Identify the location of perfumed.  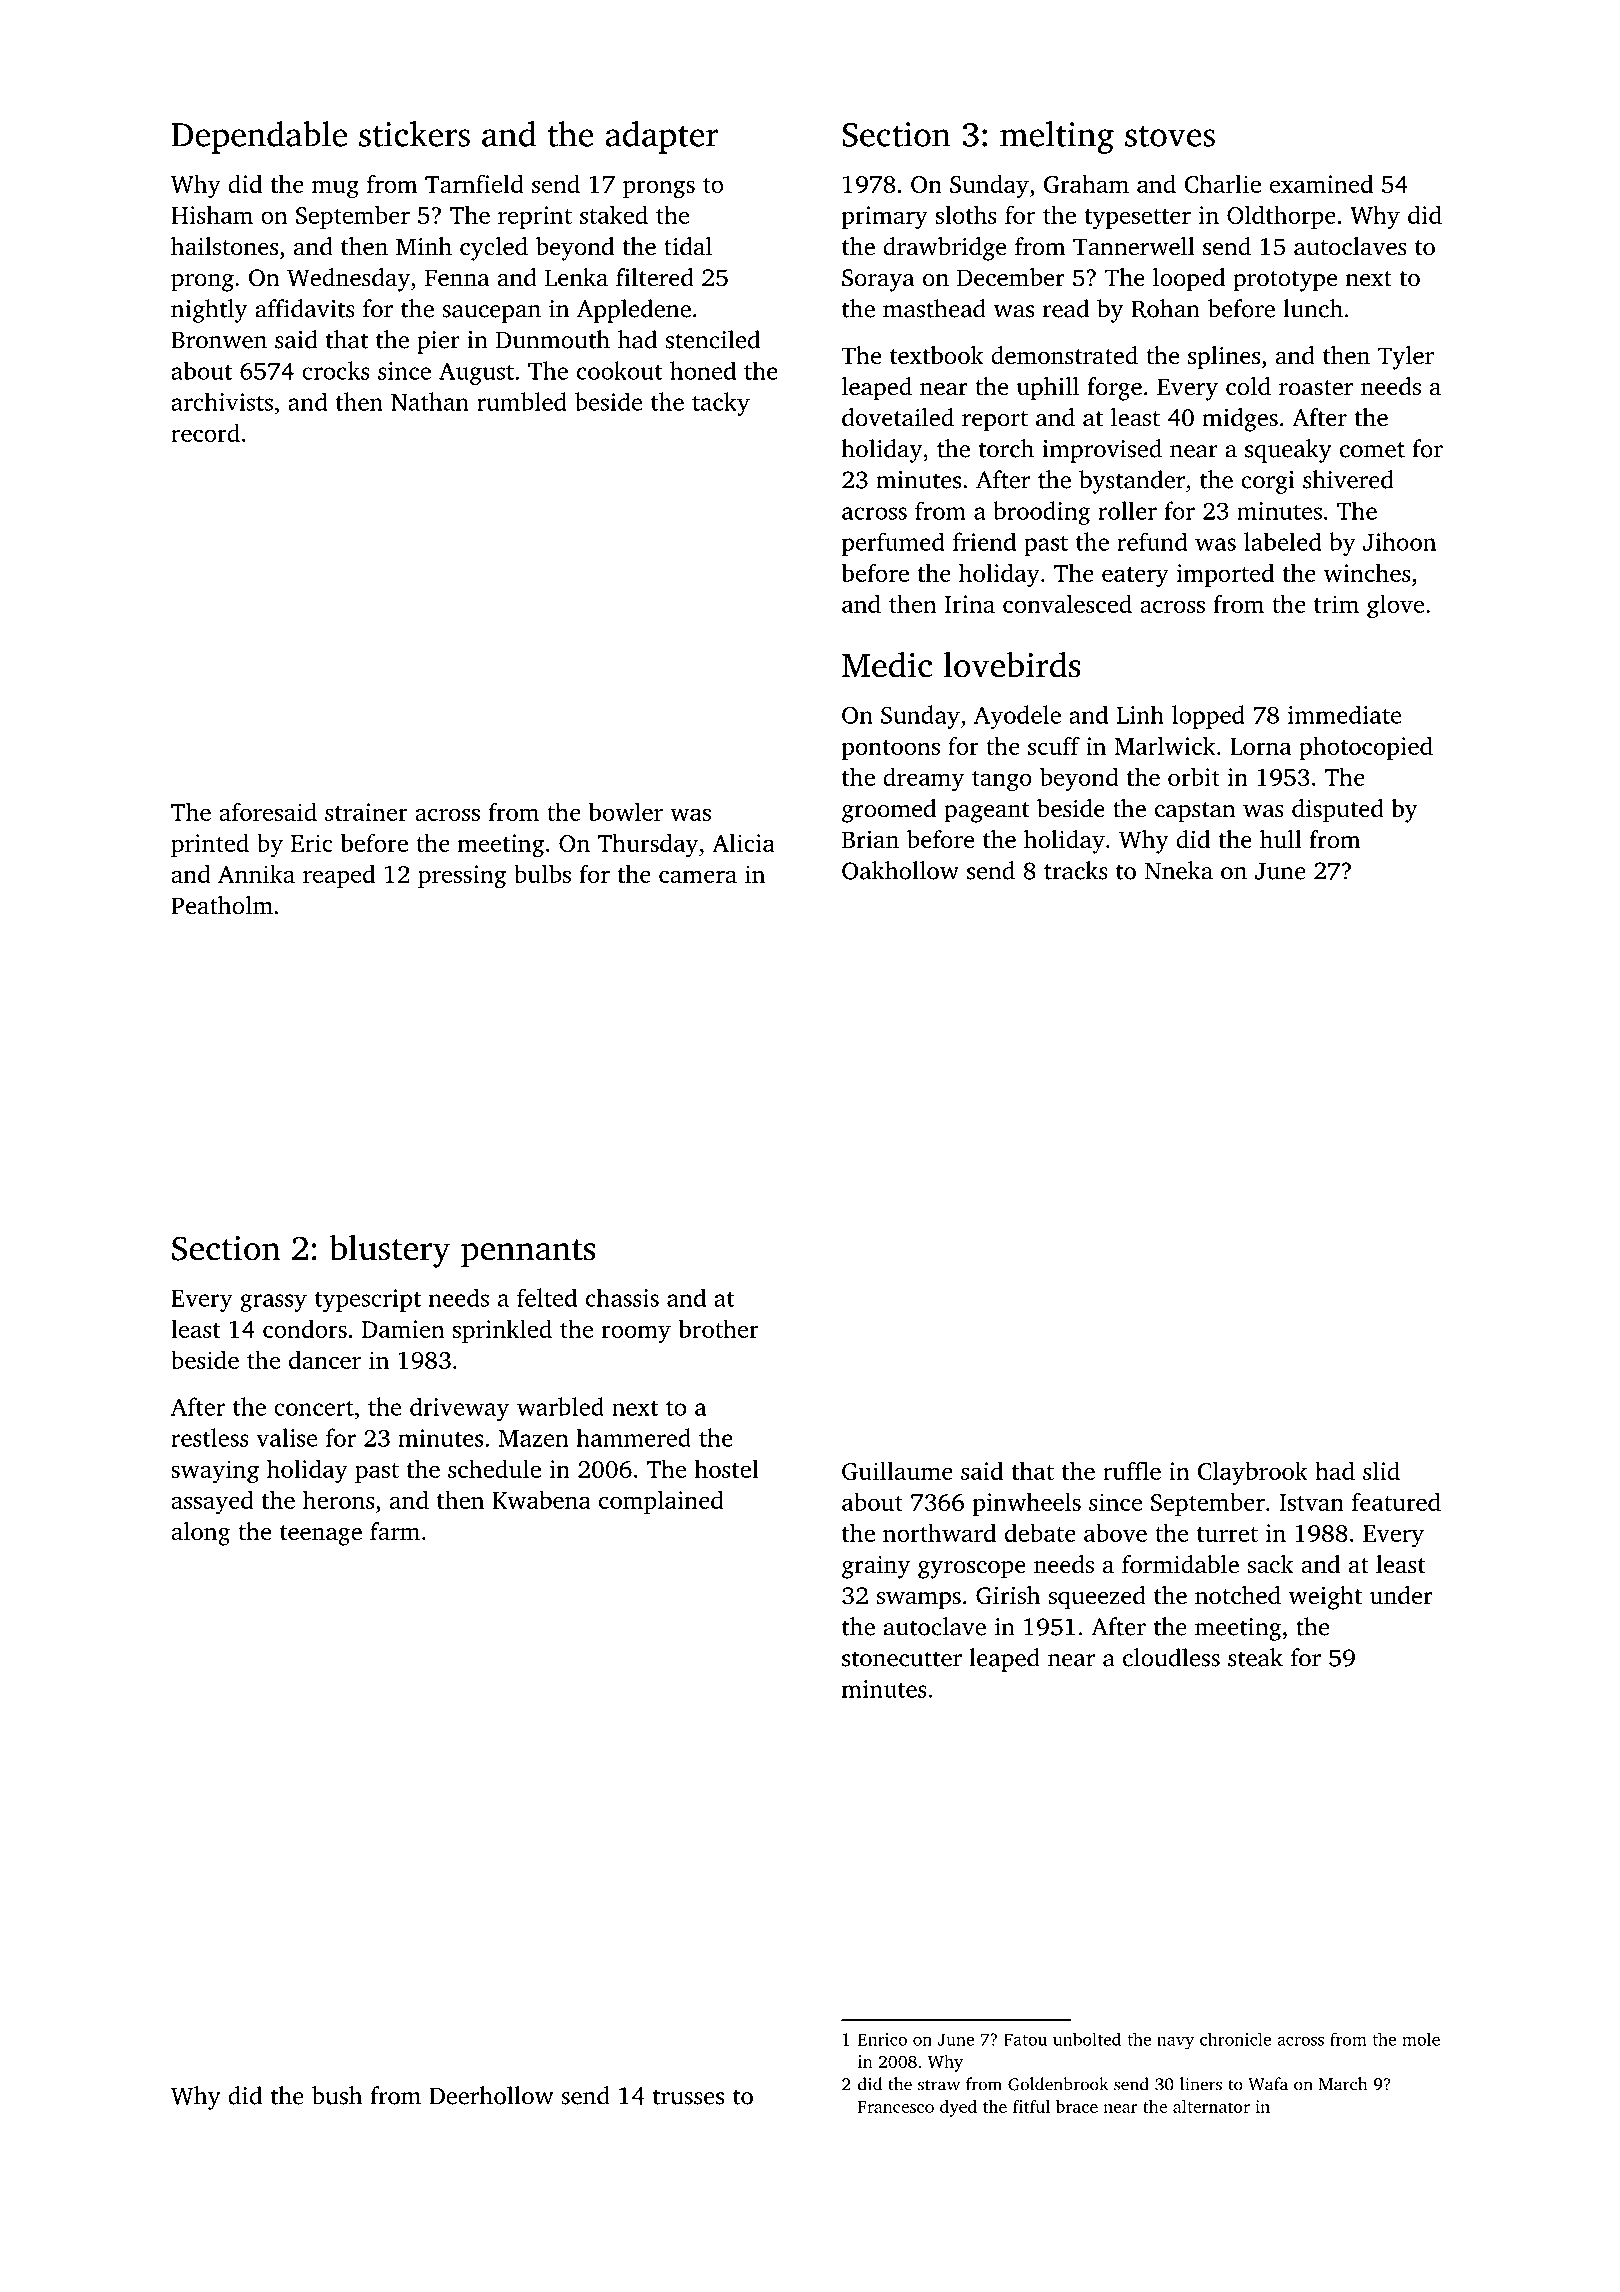
(893, 544).
